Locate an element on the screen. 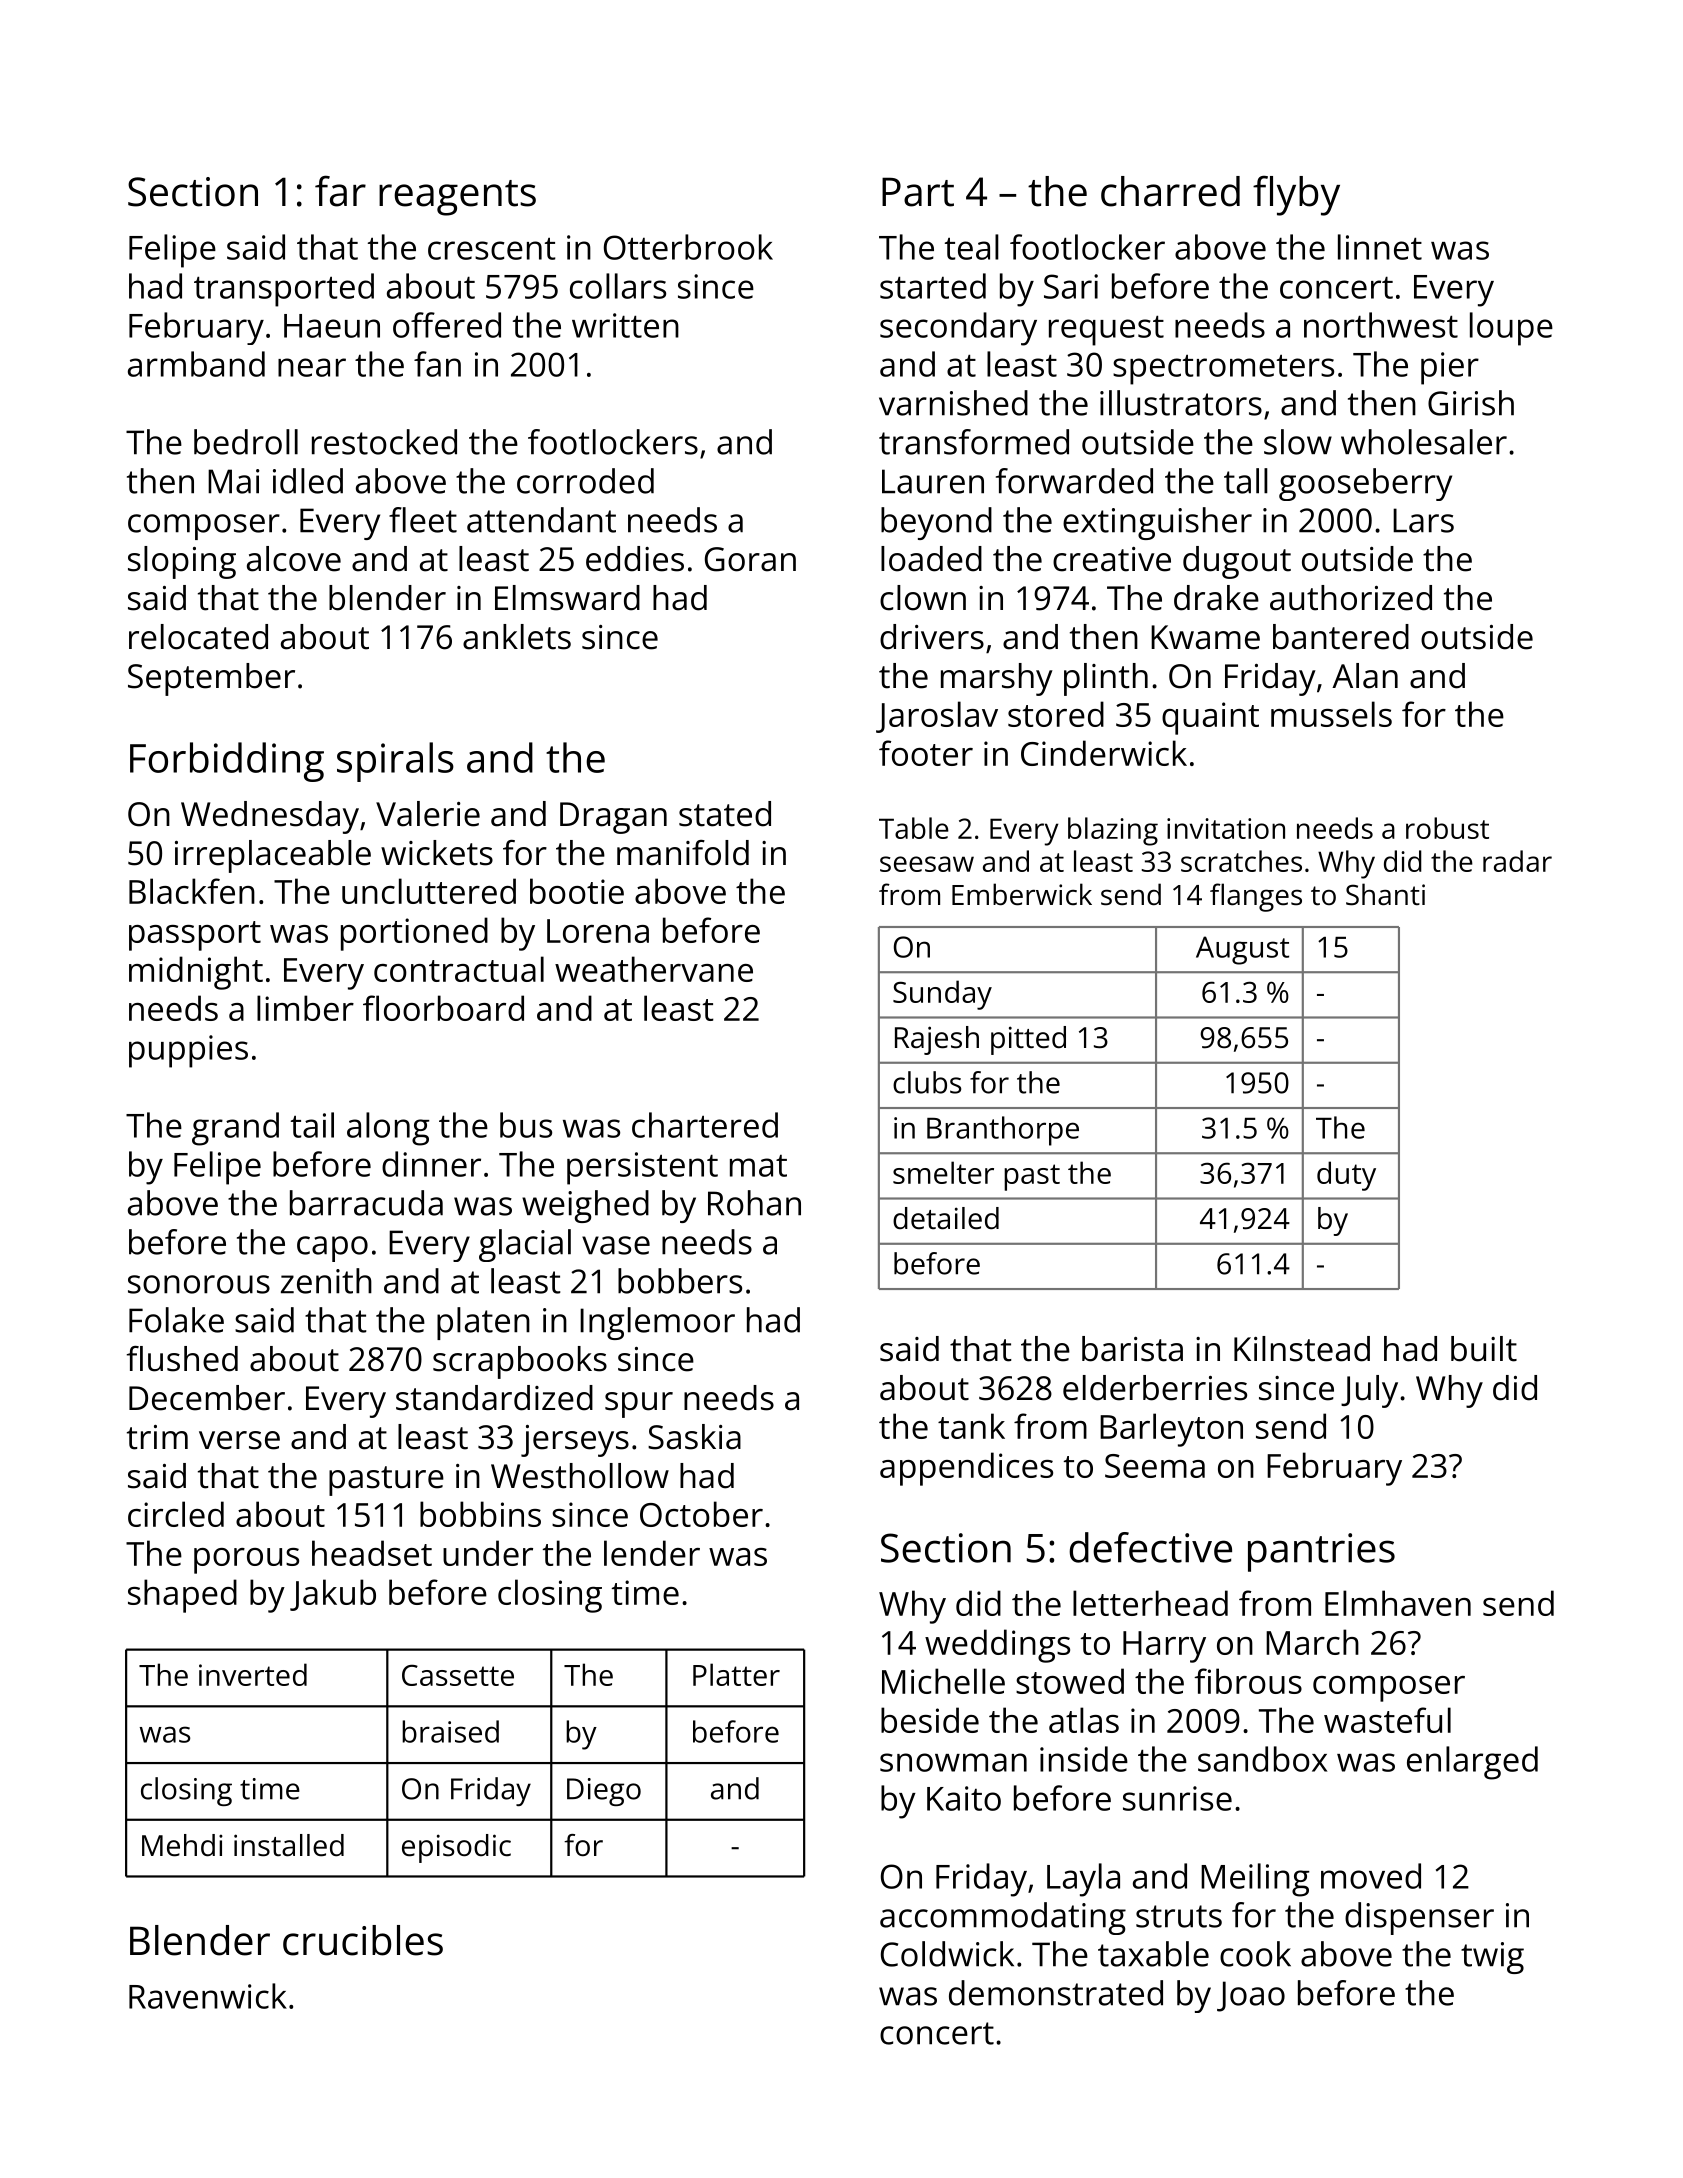 The height and width of the screenshot is (2178, 1683). October is located at coordinates (701, 1514).
